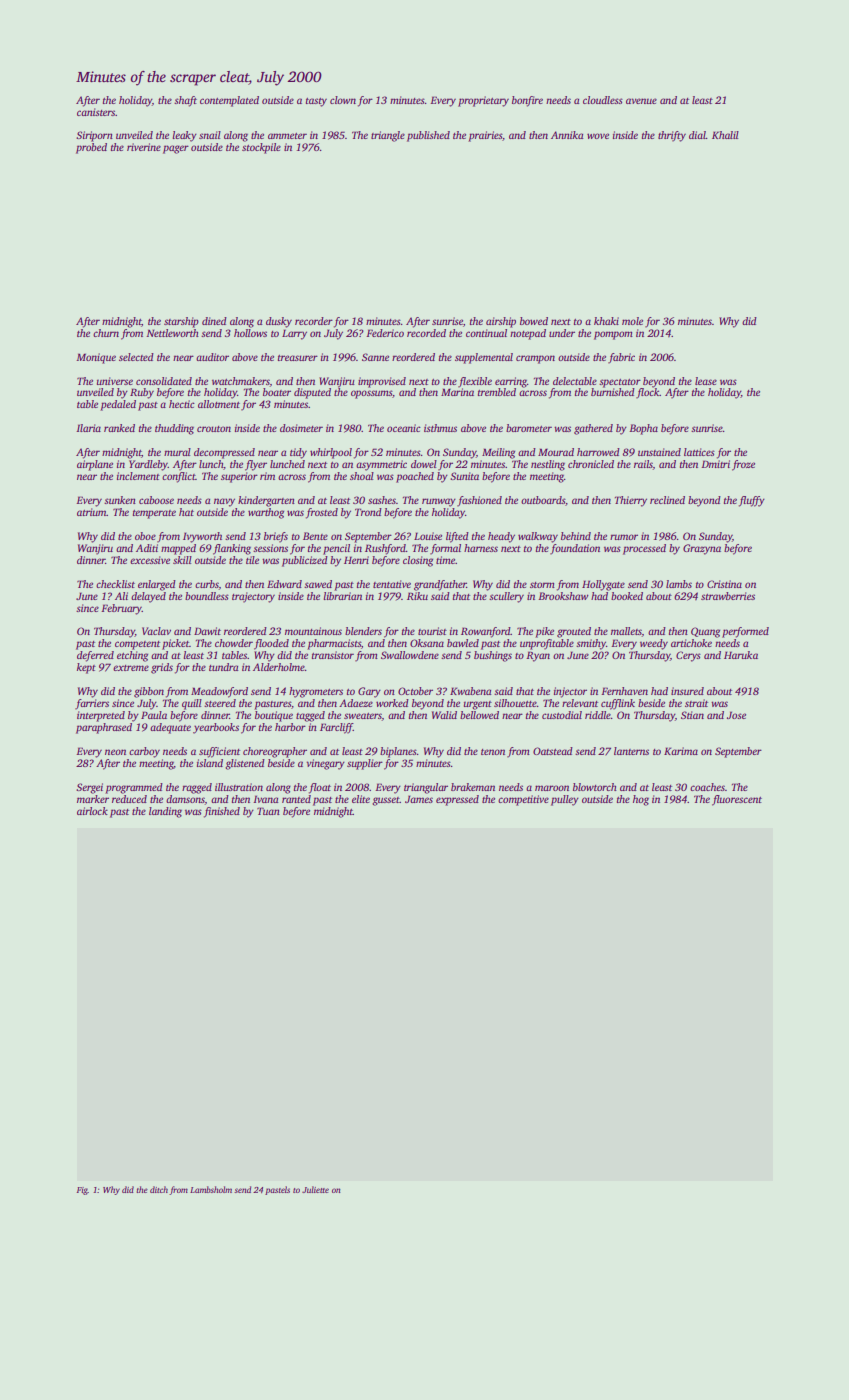 This screenshot has height=1400, width=849. What do you see at coordinates (314, 321) in the screenshot?
I see `recorder` at bounding box center [314, 321].
